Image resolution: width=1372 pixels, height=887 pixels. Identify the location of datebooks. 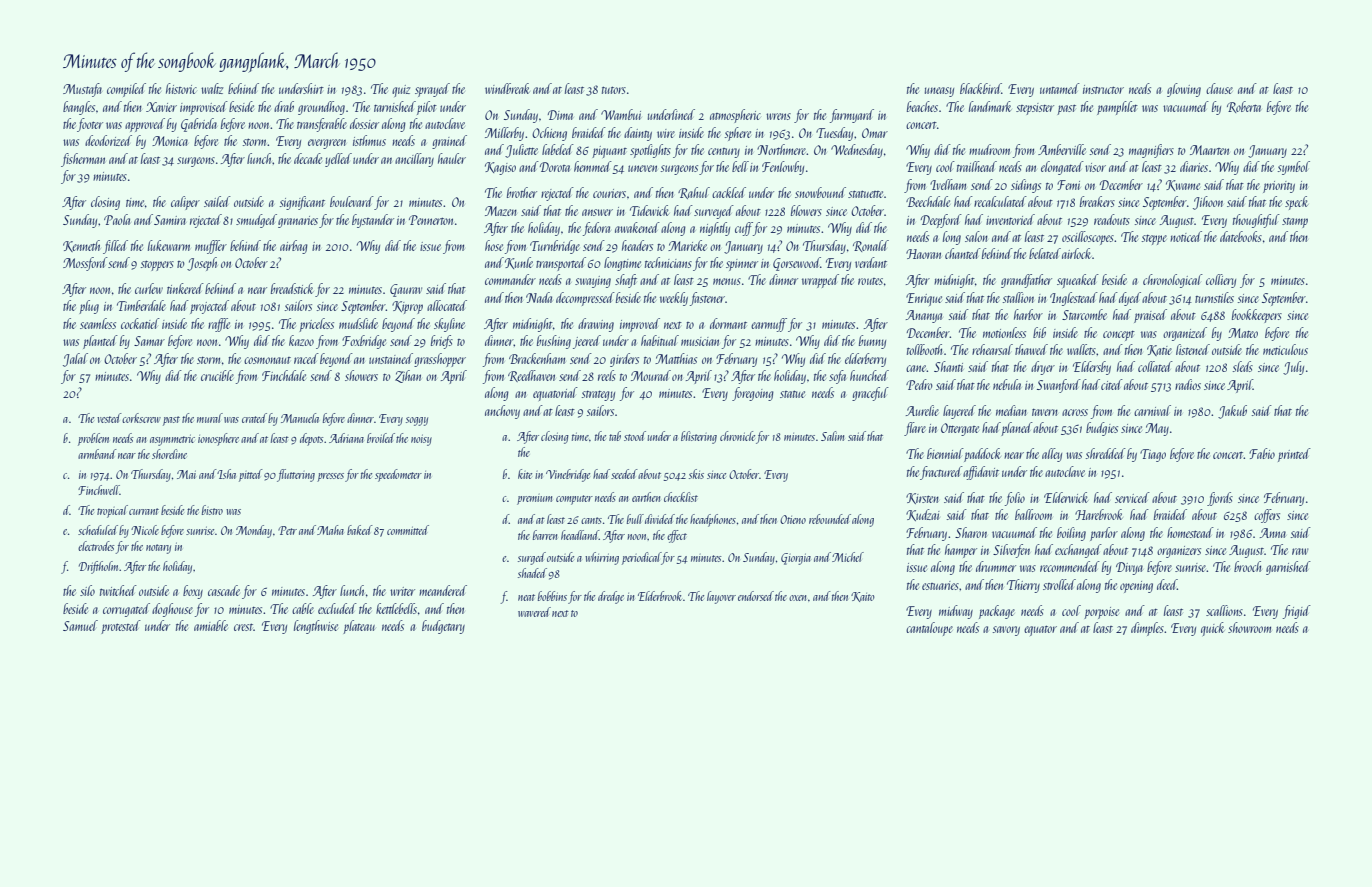
(1241, 236).
